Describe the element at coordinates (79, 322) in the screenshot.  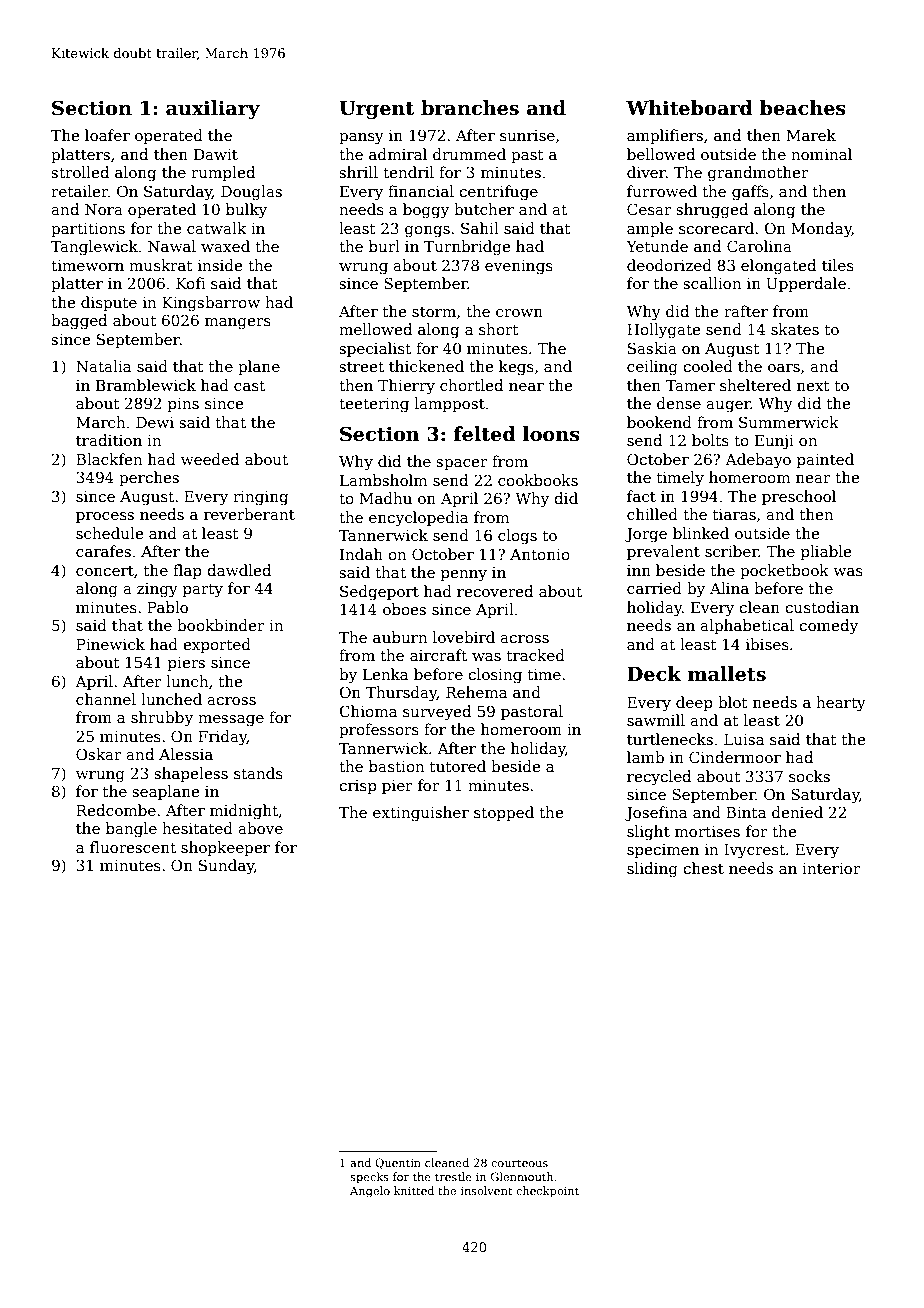
I see `bagged` at that location.
